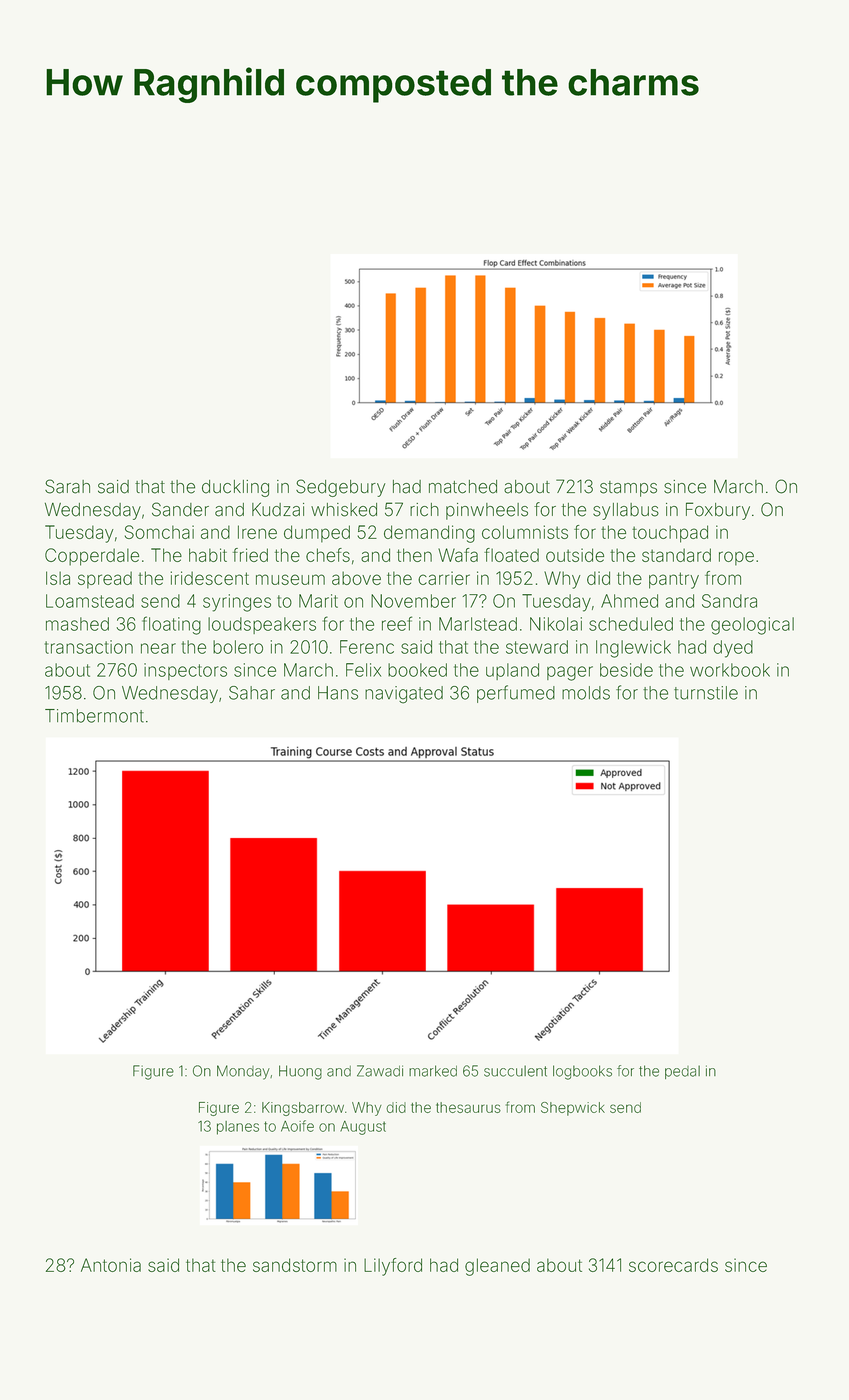 The width and height of the image is (849, 1400). What do you see at coordinates (497, 1267) in the image?
I see `gleaned` at bounding box center [497, 1267].
